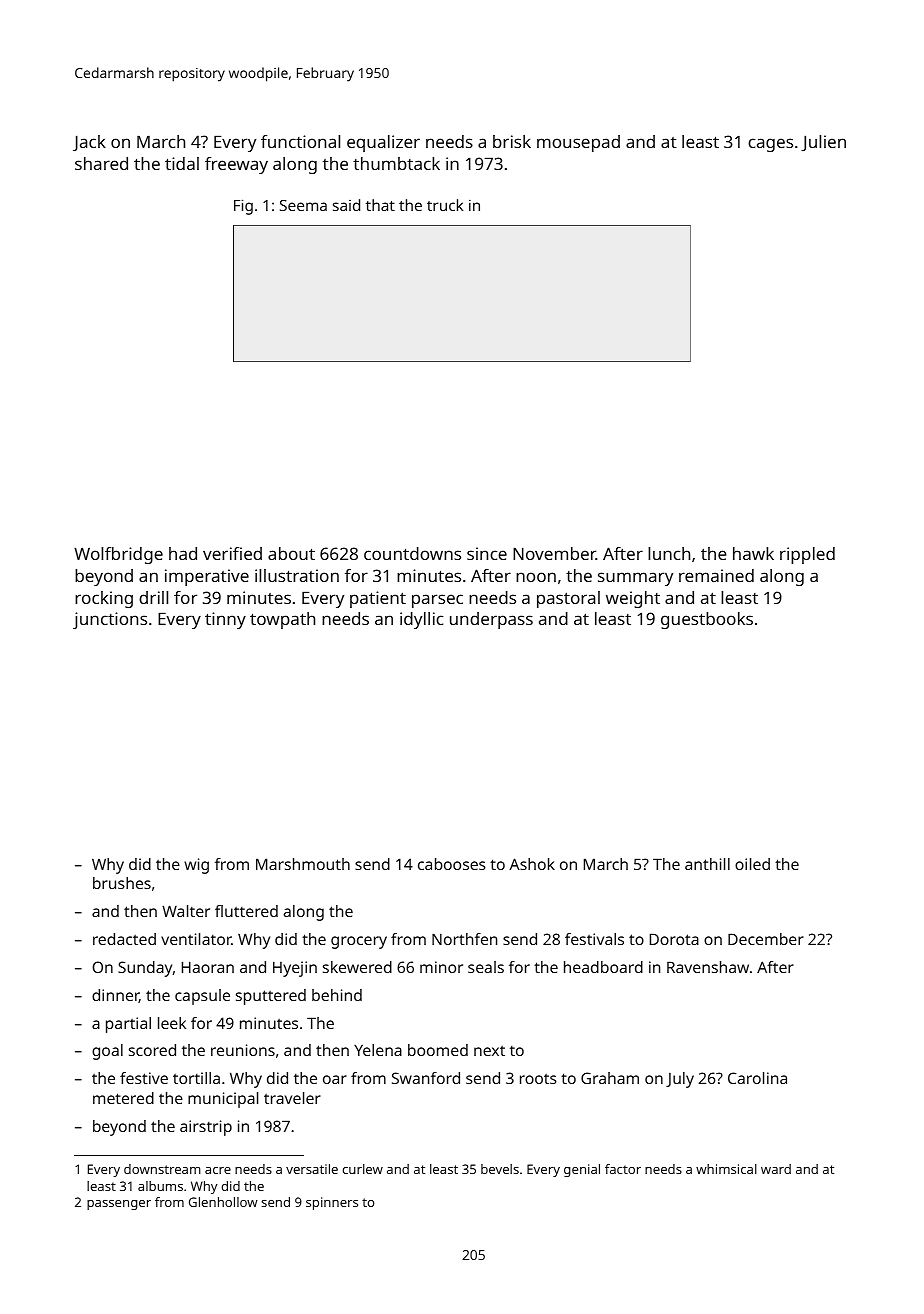 This page has height=1314, width=924. Describe the element at coordinates (770, 145) in the page. I see `cages` at that location.
